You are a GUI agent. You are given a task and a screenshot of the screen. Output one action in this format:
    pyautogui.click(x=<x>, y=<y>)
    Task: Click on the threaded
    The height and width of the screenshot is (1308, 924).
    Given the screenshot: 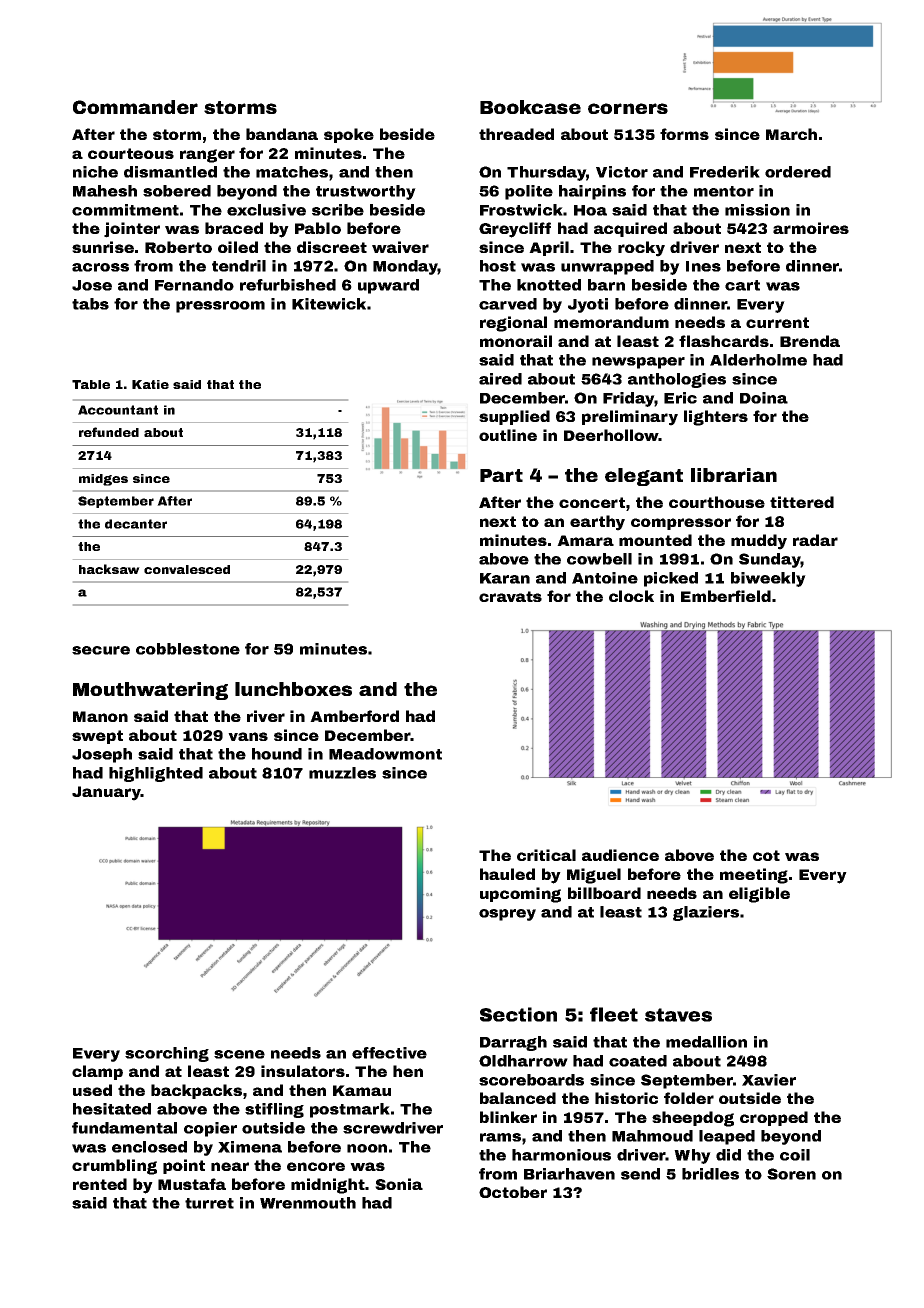 What is the action you would take?
    pyautogui.click(x=516, y=134)
